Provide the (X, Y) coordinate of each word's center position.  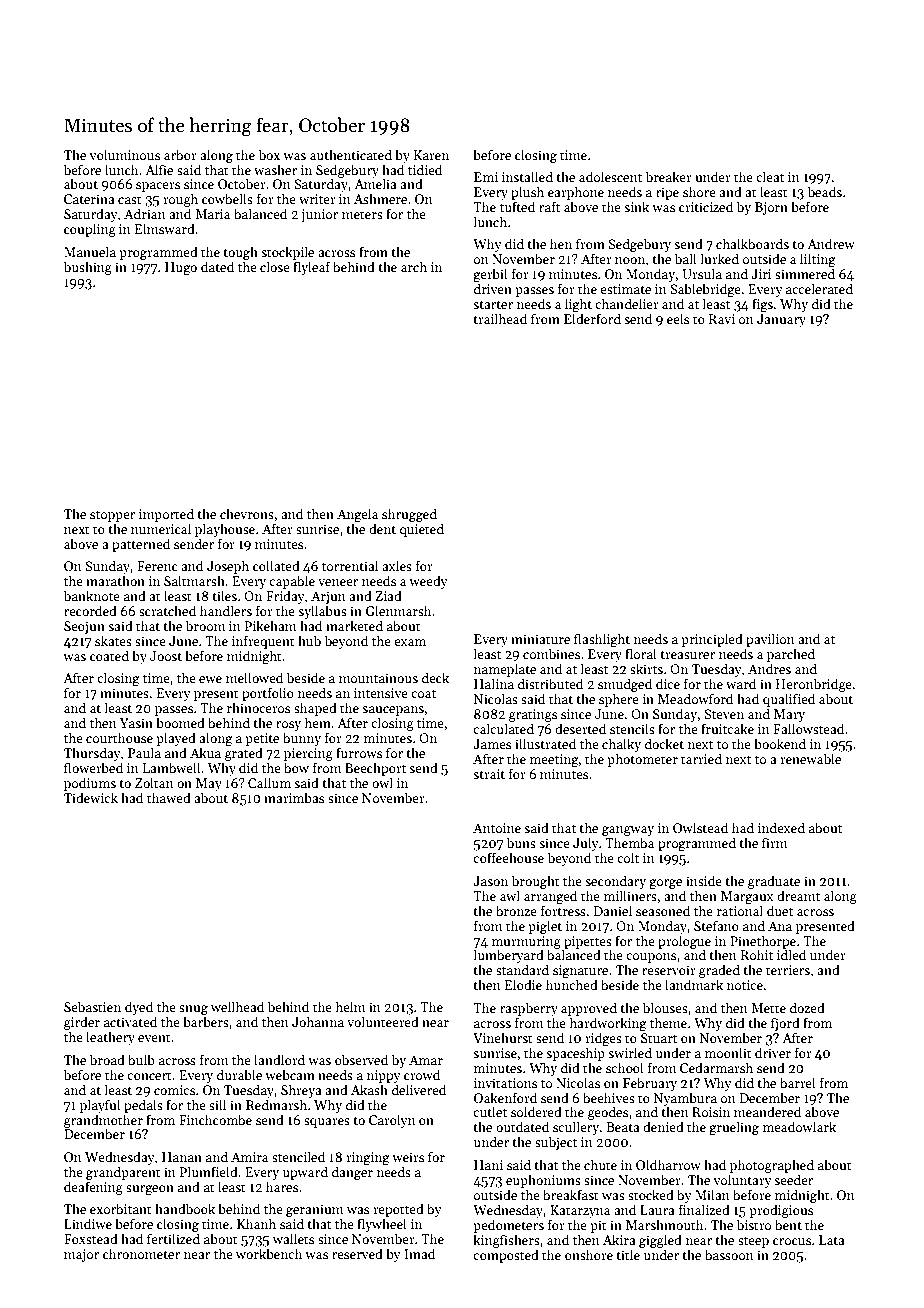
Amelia (375, 183)
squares (327, 1123)
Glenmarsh (398, 610)
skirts (646, 668)
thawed (169, 797)
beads (825, 191)
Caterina (89, 199)
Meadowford (695, 698)
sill (217, 1104)
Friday (285, 597)
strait (489, 774)
